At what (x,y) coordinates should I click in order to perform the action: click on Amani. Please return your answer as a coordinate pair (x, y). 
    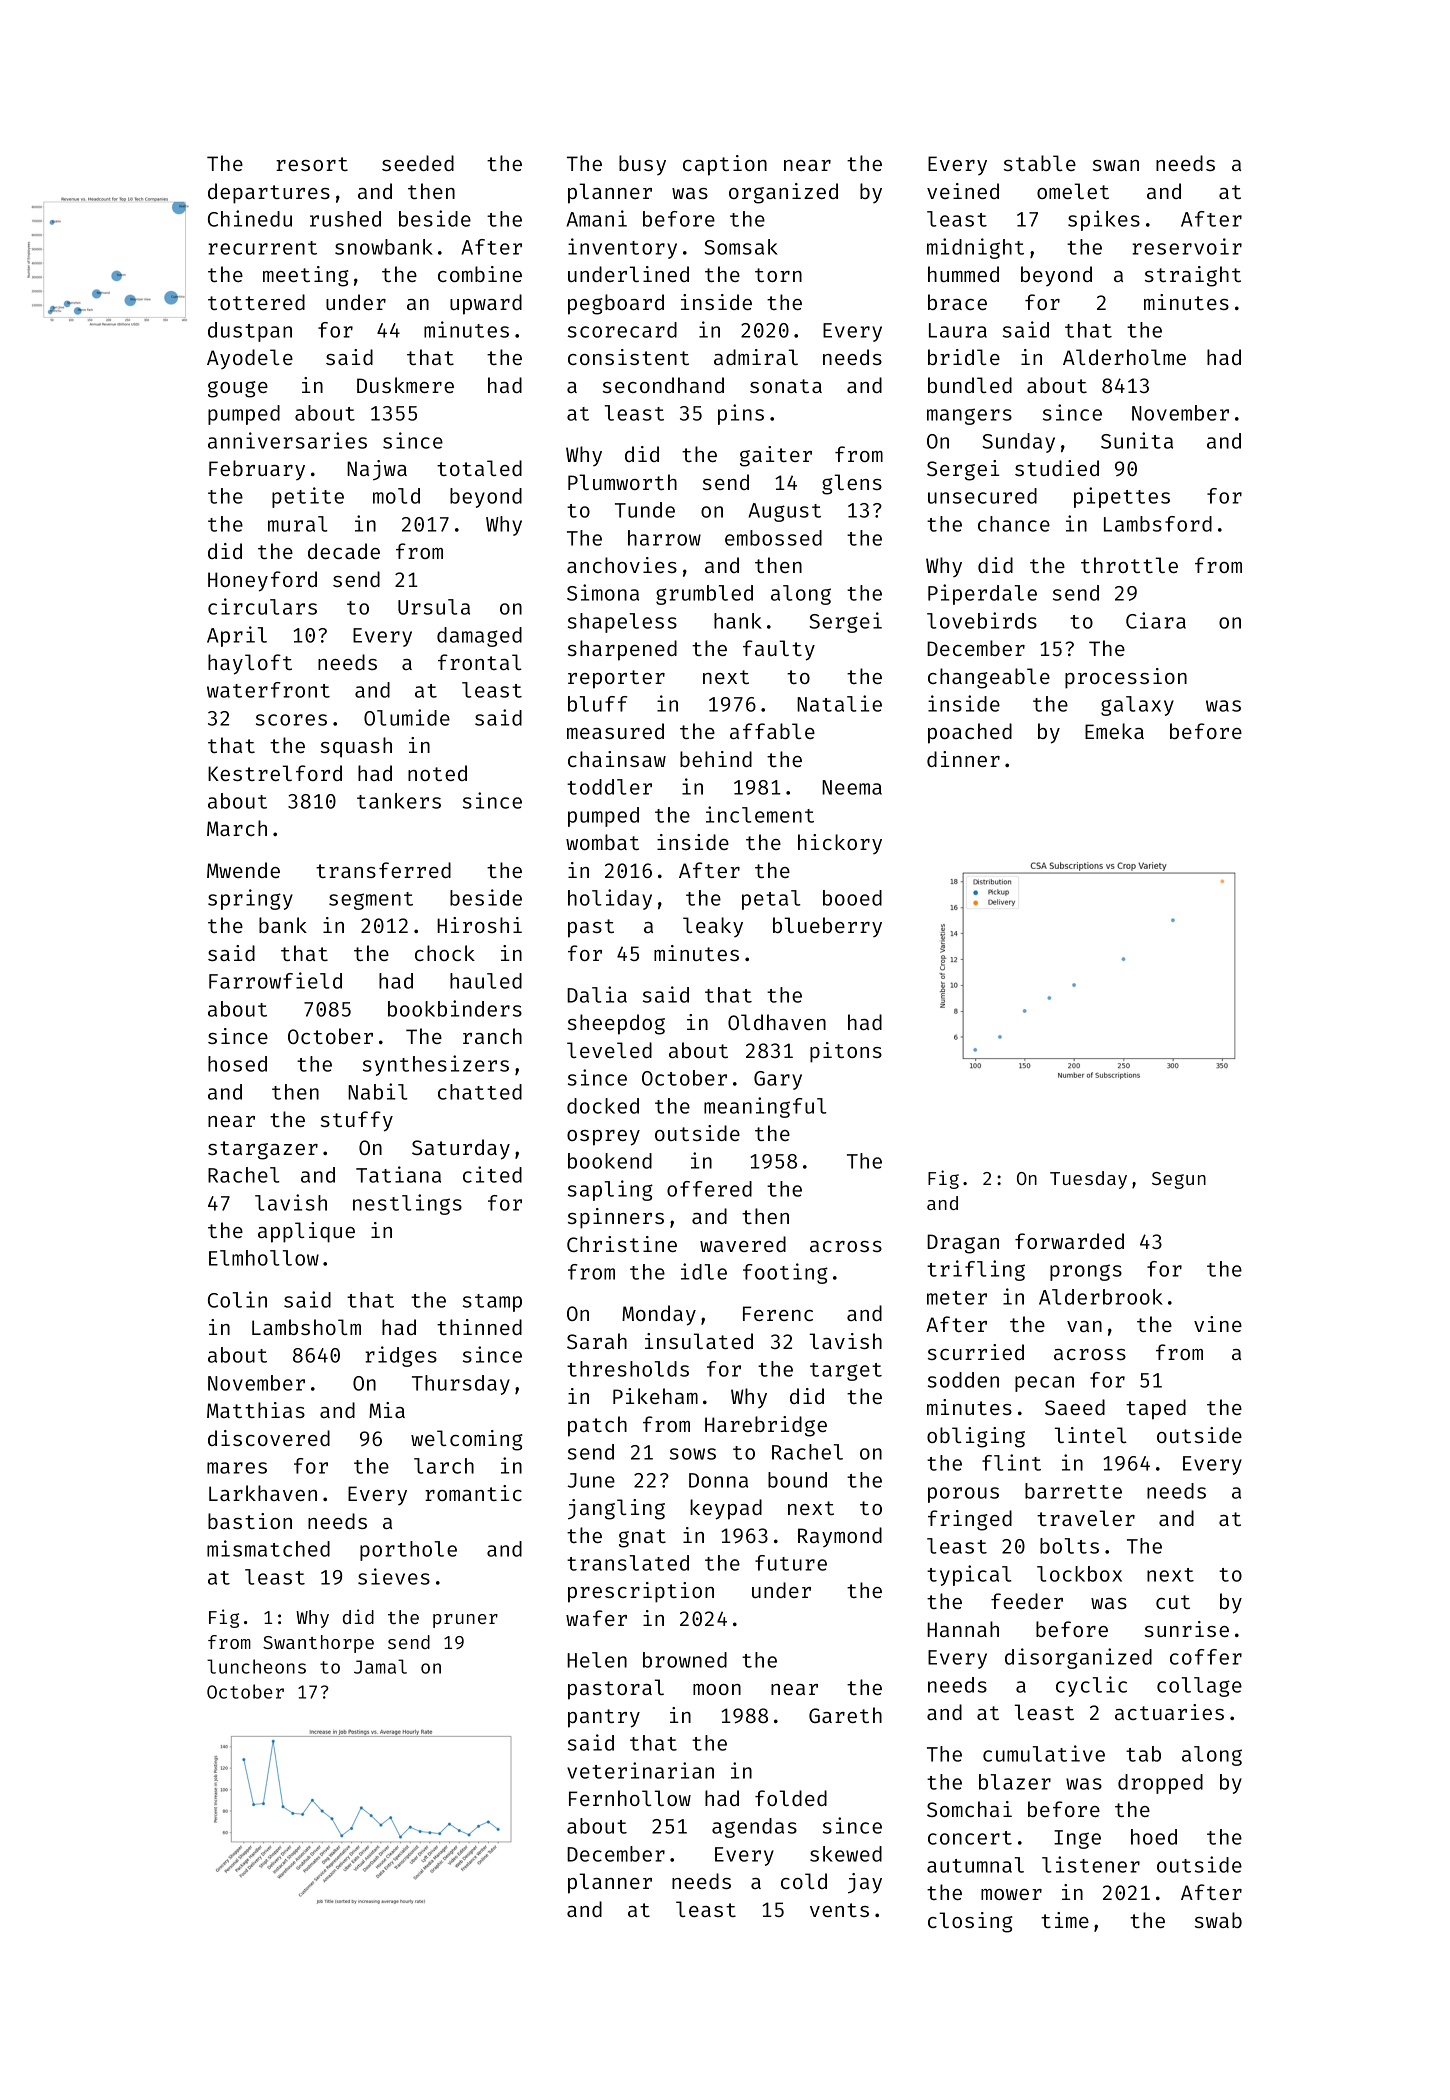
    Looking at the image, I should click on (596, 218).
